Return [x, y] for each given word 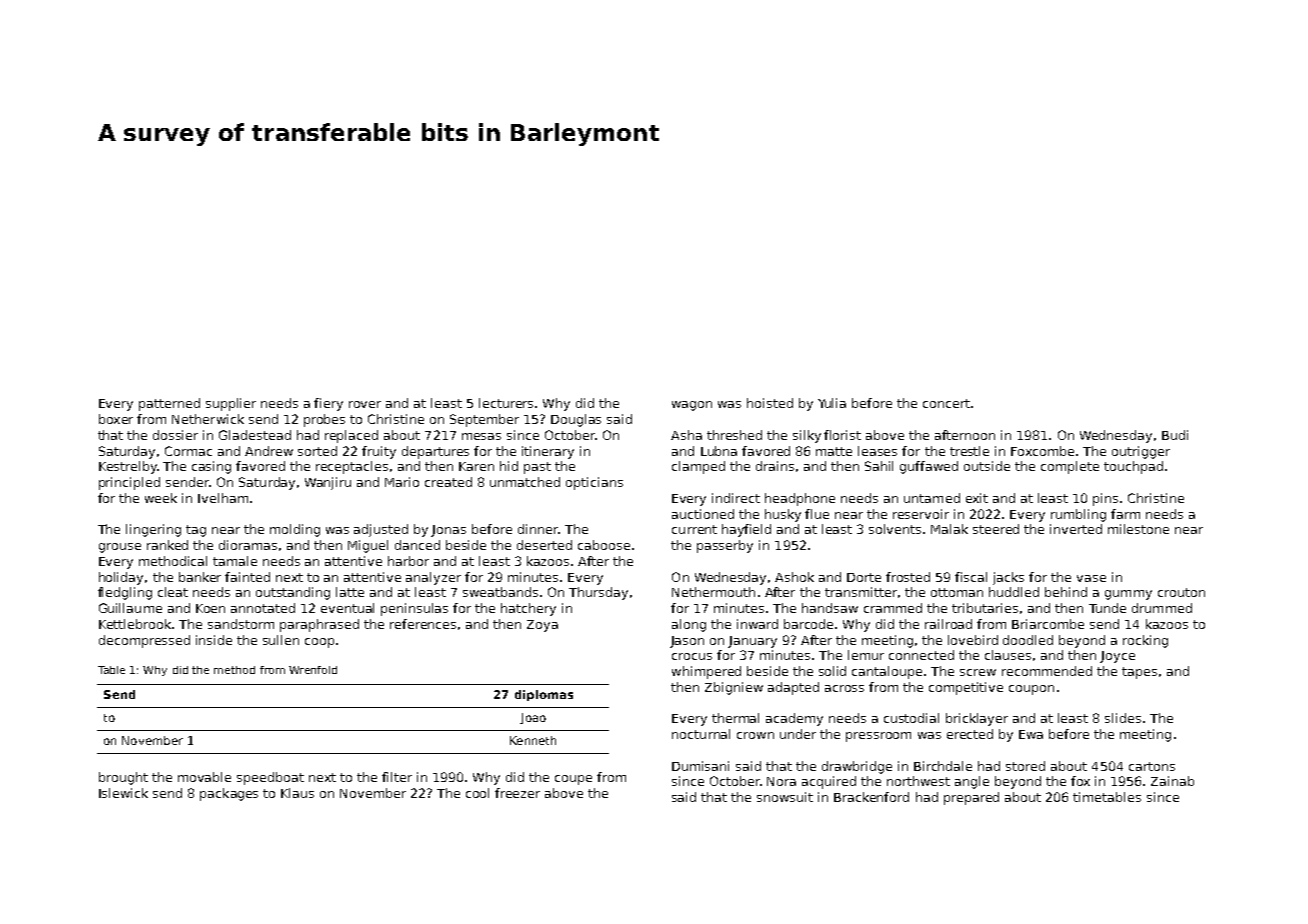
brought [123, 778]
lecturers [506, 403]
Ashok [794, 577]
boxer [116, 419]
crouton [1181, 592]
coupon [1031, 690]
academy [794, 719]
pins [1105, 499]
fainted [247, 577]
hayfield [746, 530]
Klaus [297, 793]
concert [946, 403]
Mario [402, 482]
